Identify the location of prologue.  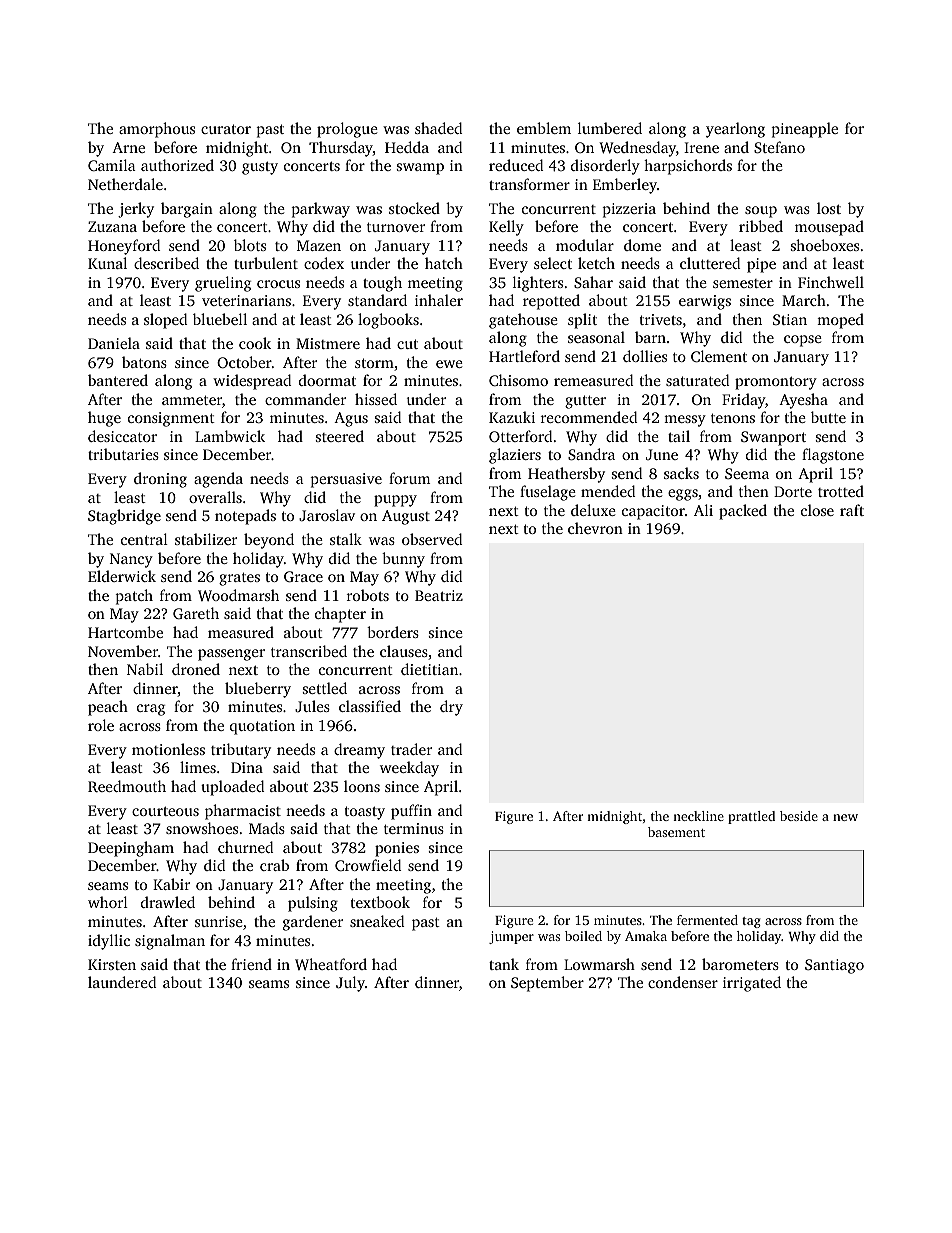
(347, 130).
